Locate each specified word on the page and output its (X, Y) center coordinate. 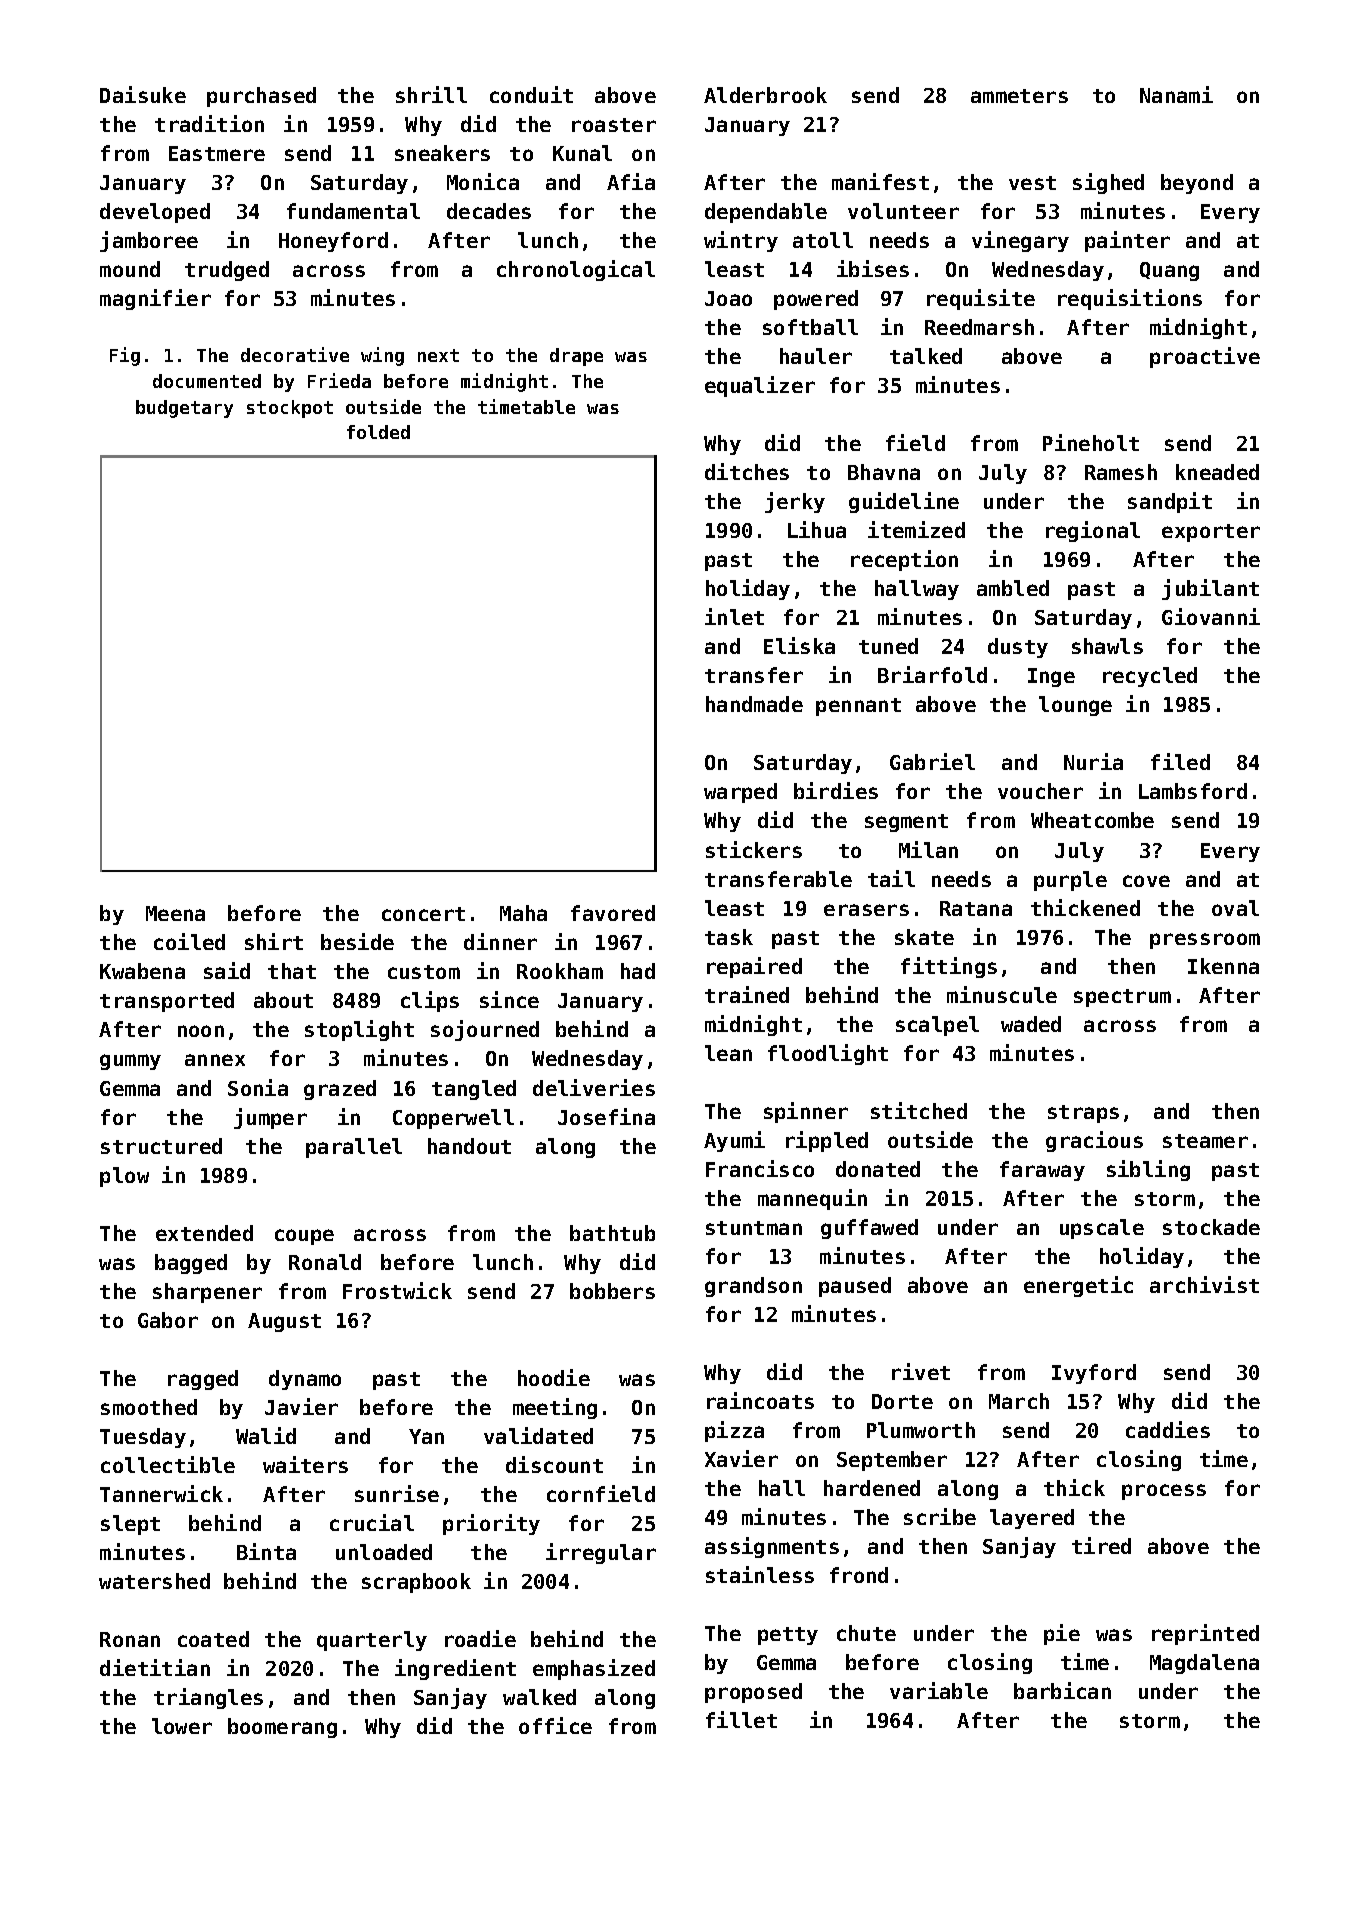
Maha (523, 913)
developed (155, 213)
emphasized (594, 1669)
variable (939, 1690)
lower (182, 1726)
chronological (576, 270)
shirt (274, 941)
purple (1070, 881)
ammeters (1019, 96)
